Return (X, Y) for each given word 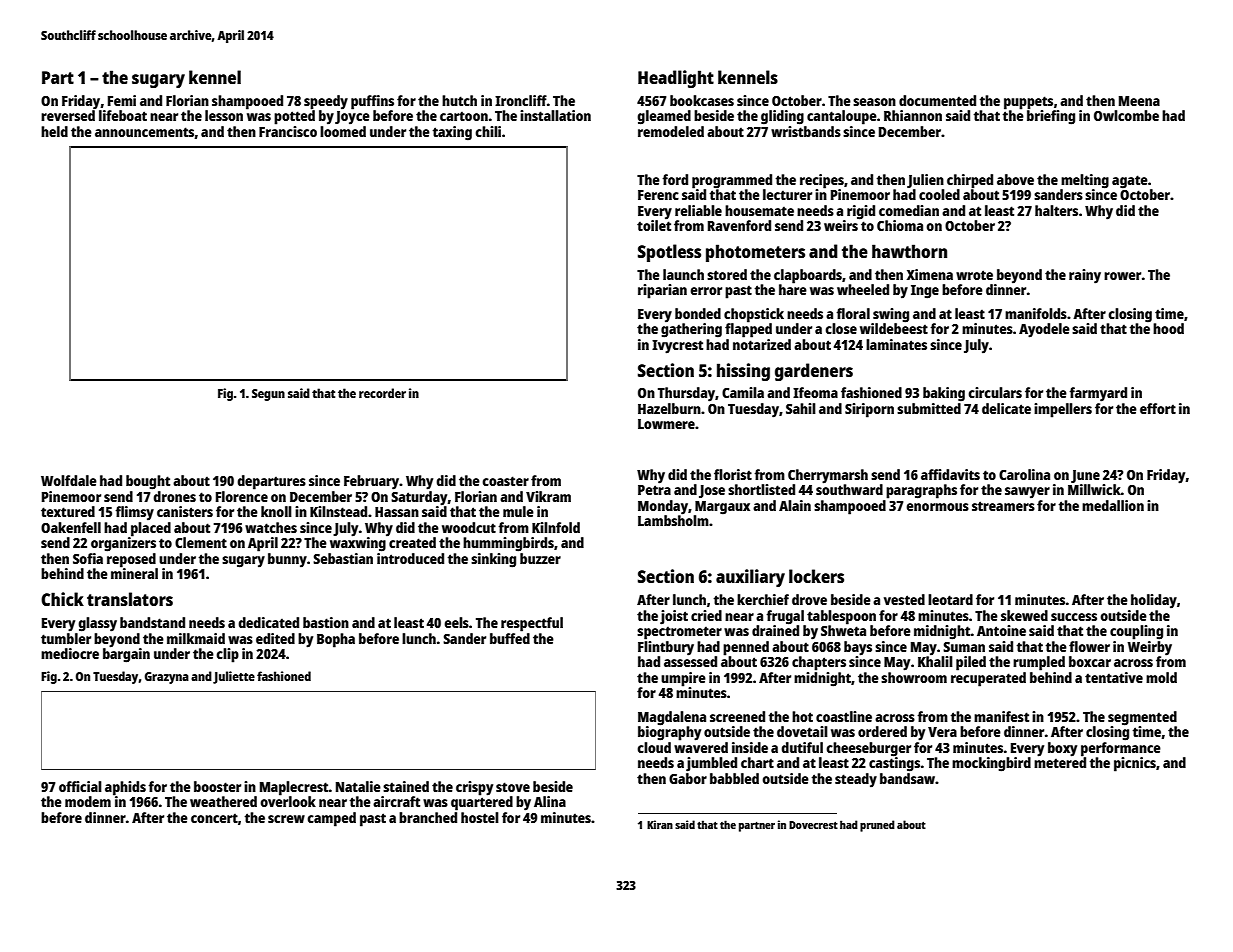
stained (406, 786)
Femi (122, 100)
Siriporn (869, 410)
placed (151, 529)
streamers (1003, 506)
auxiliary (750, 578)
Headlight (676, 79)
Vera (942, 732)
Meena (1139, 101)
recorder (382, 393)
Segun (268, 395)
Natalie (358, 786)
